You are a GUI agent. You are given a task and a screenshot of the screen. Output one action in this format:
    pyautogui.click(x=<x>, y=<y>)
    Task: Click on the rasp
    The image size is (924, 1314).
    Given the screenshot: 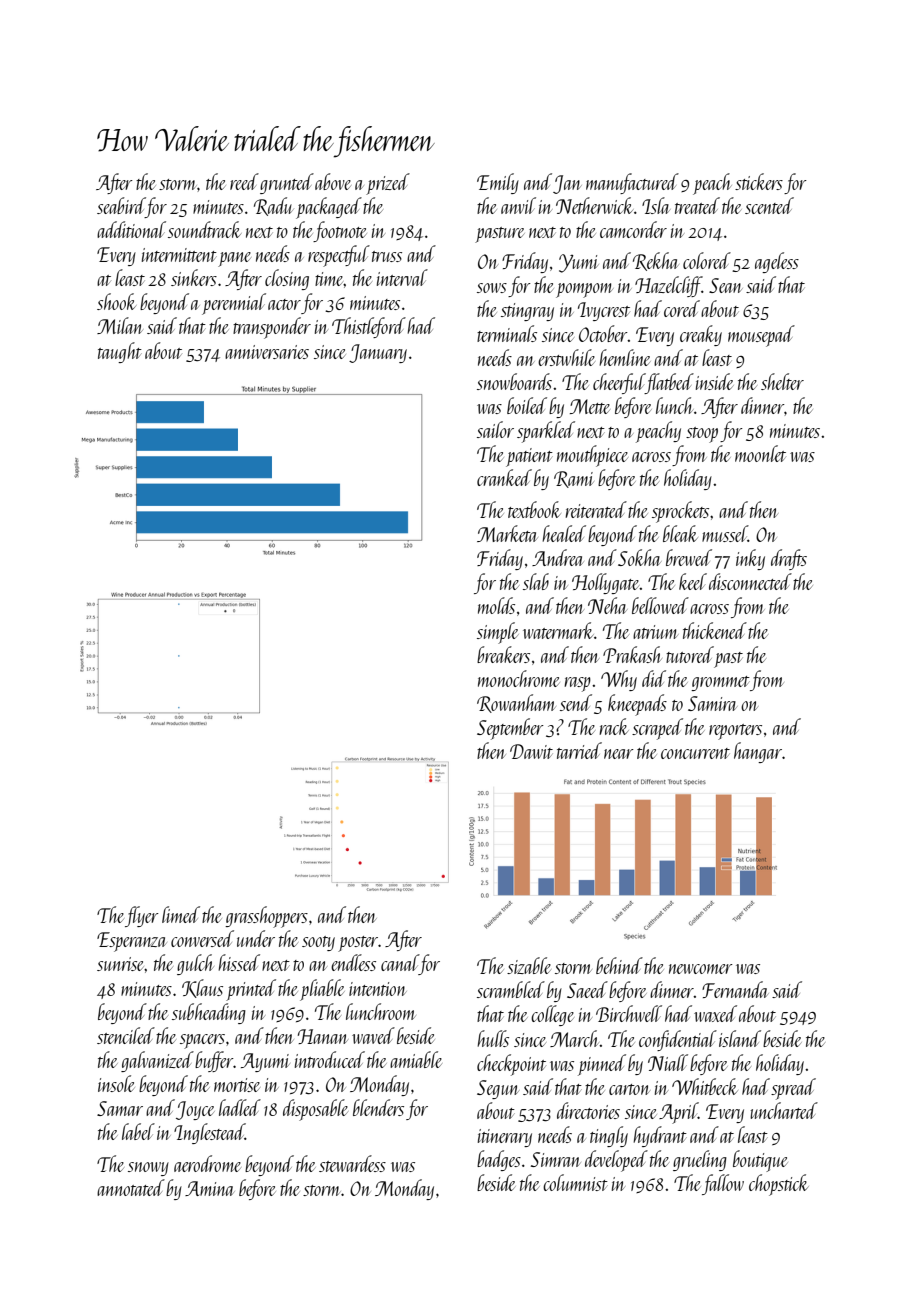 What is the action you would take?
    pyautogui.click(x=578, y=684)
